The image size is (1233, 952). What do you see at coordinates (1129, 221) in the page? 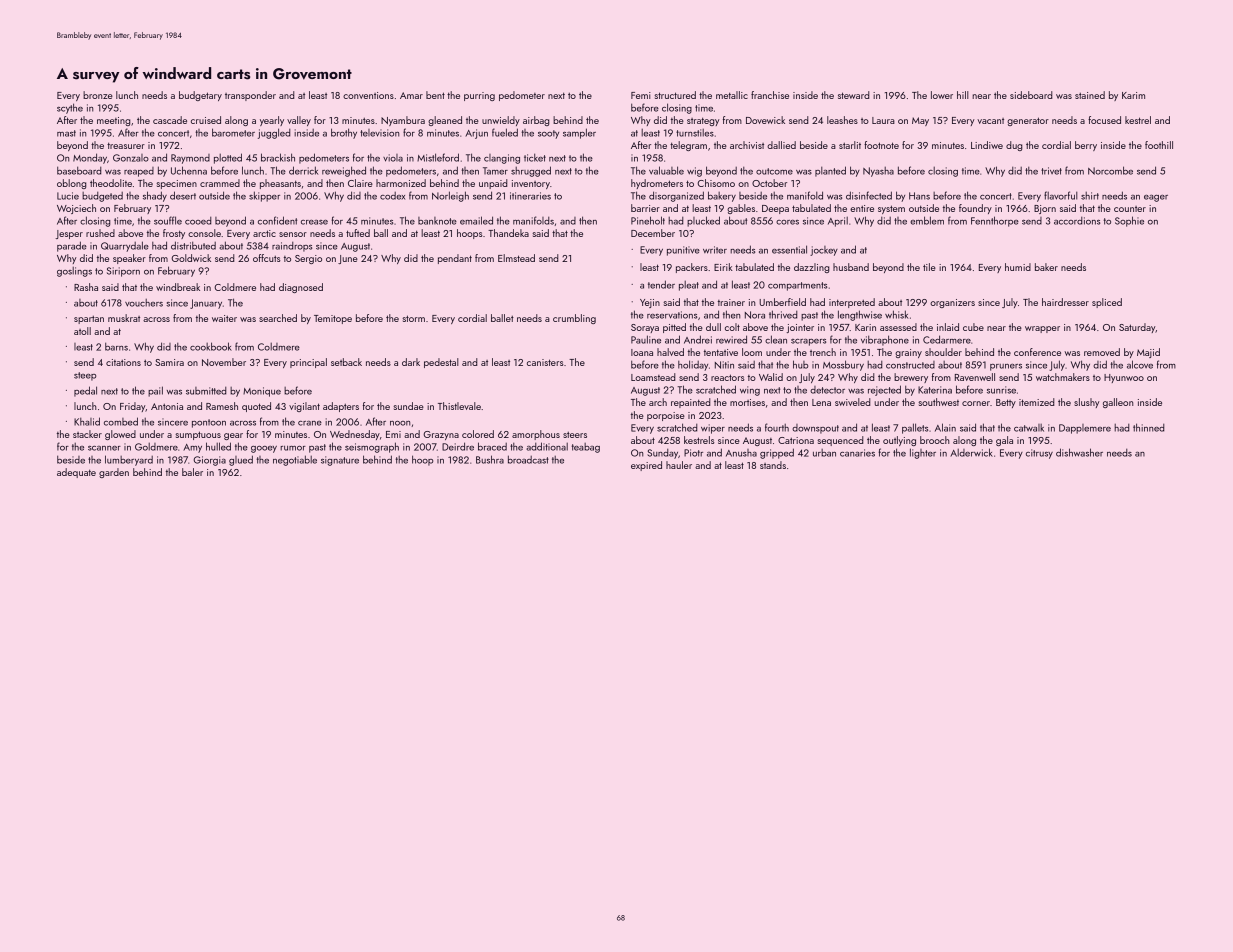
I see `Sophie` at bounding box center [1129, 221].
